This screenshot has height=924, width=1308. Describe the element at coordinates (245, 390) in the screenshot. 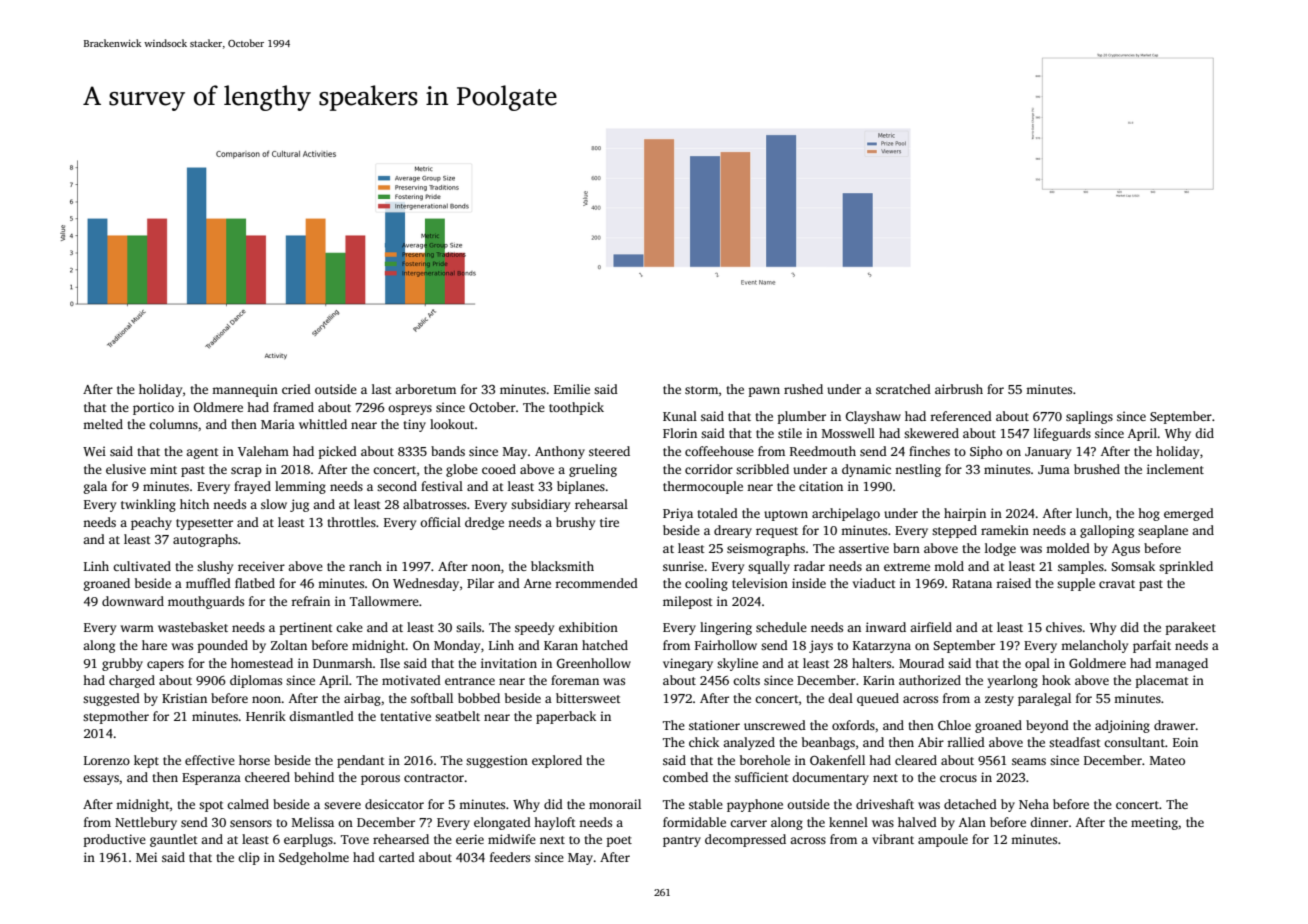

I see `mannequin` at that location.
